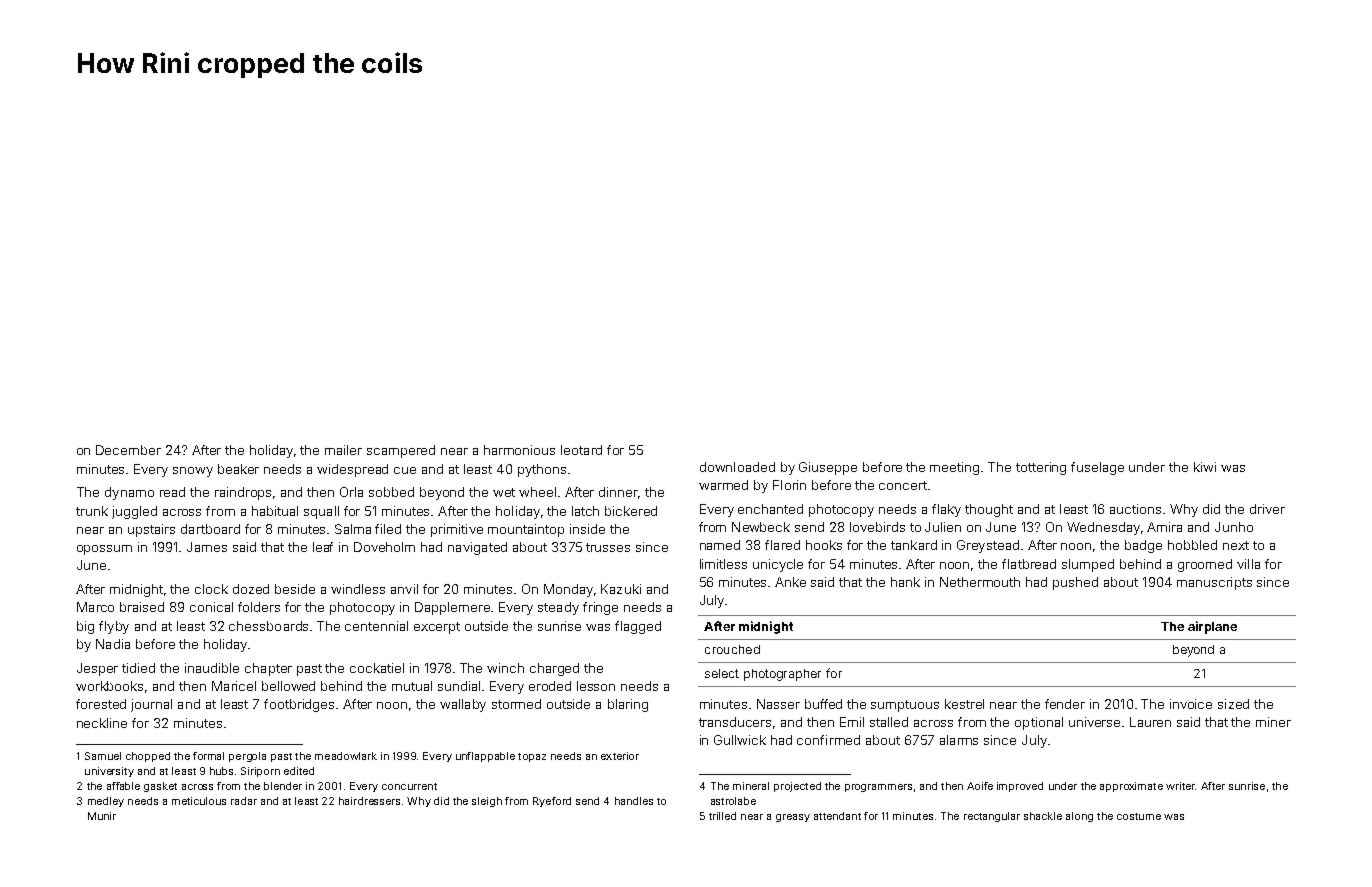 This document has width=1372, height=887. Describe the element at coordinates (1041, 468) in the document. I see `tottering` at that location.
